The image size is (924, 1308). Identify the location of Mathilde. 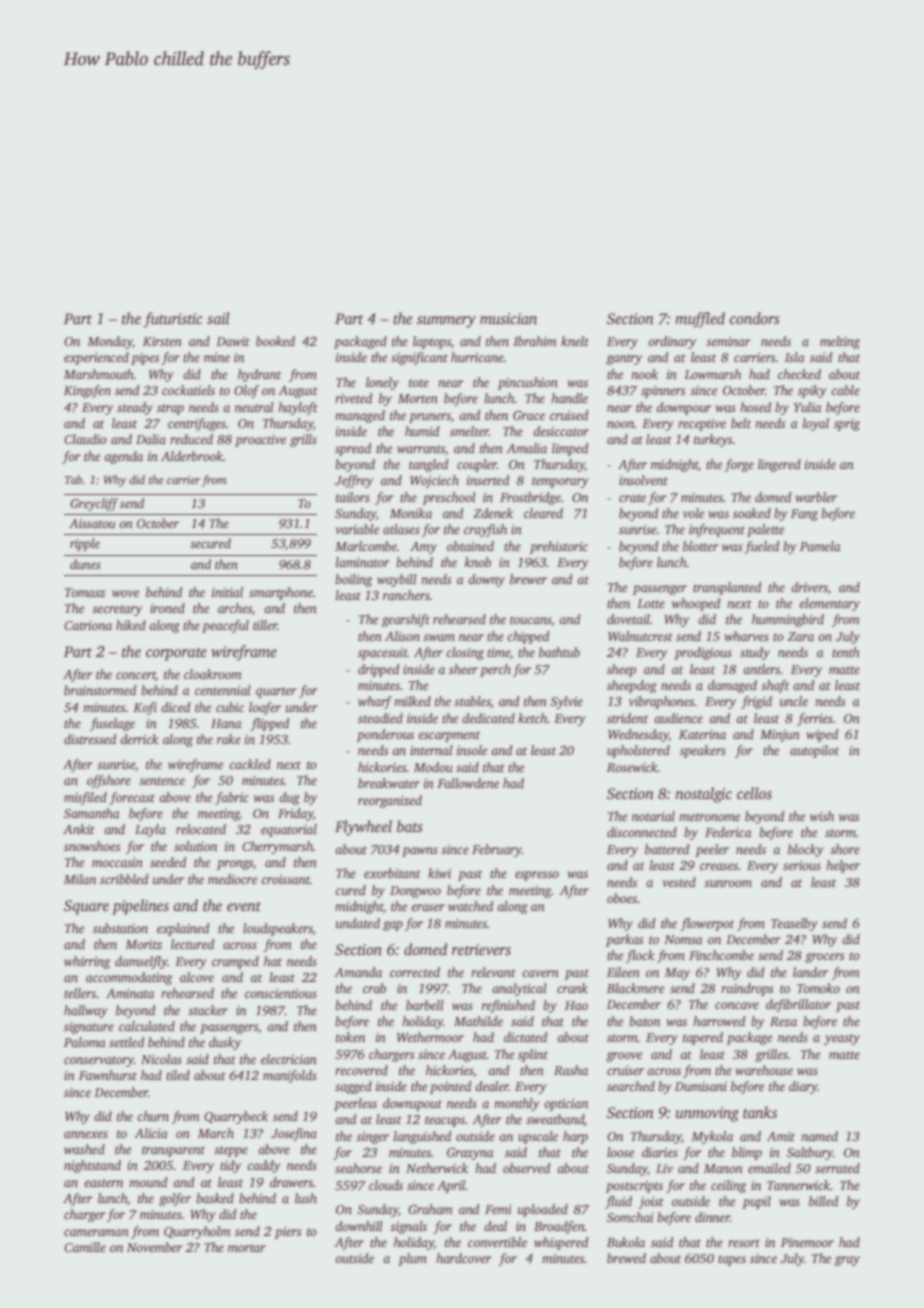
(478, 1021).
